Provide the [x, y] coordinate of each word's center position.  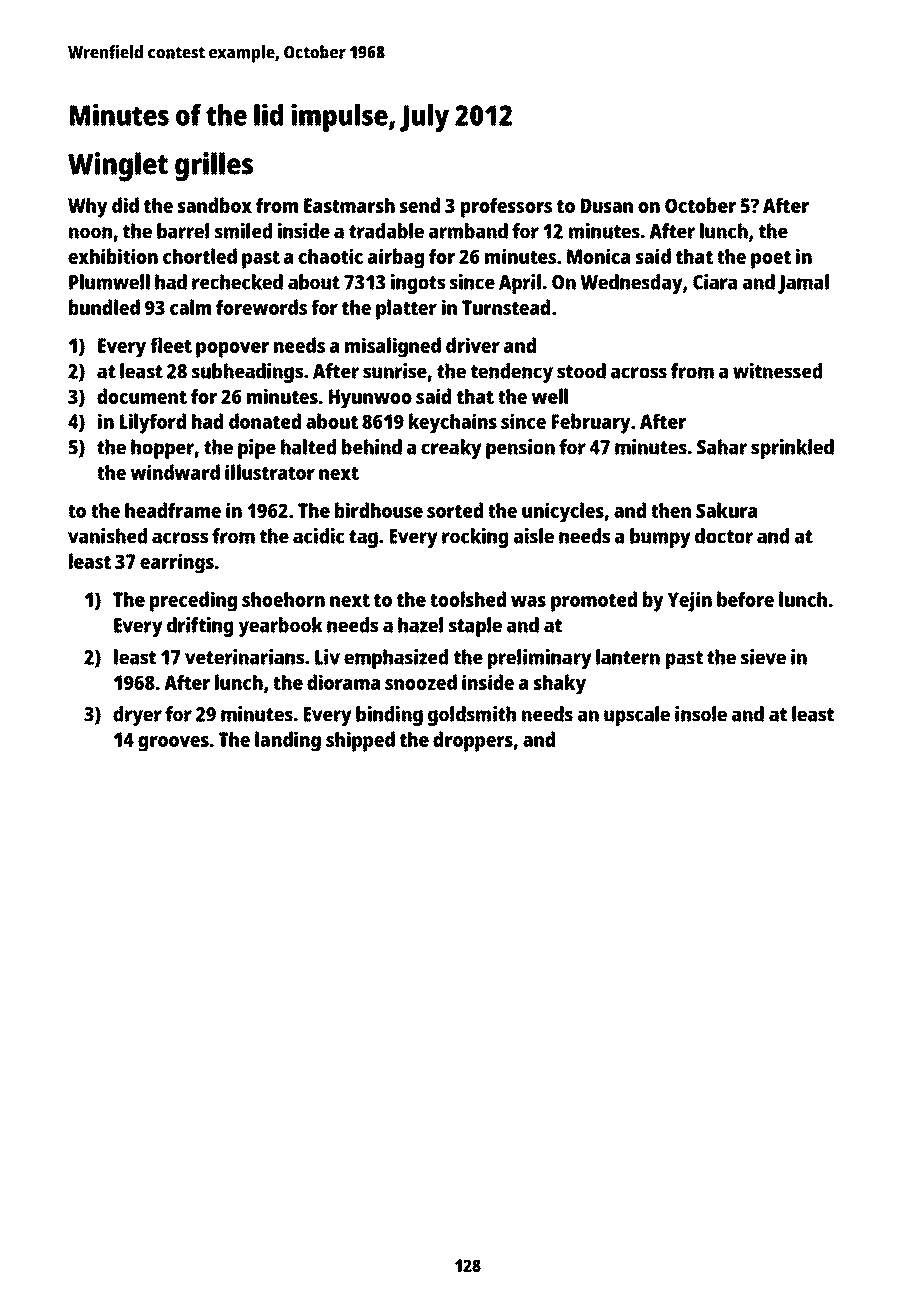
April [520, 284]
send [420, 205]
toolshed [468, 599]
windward [175, 472]
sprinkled [792, 449]
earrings [177, 563]
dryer [137, 716]
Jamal [803, 284]
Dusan [607, 205]
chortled [200, 256]
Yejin [690, 601]
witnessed [777, 371]
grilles [214, 167]
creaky [451, 449]
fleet [171, 345]
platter [406, 309]
